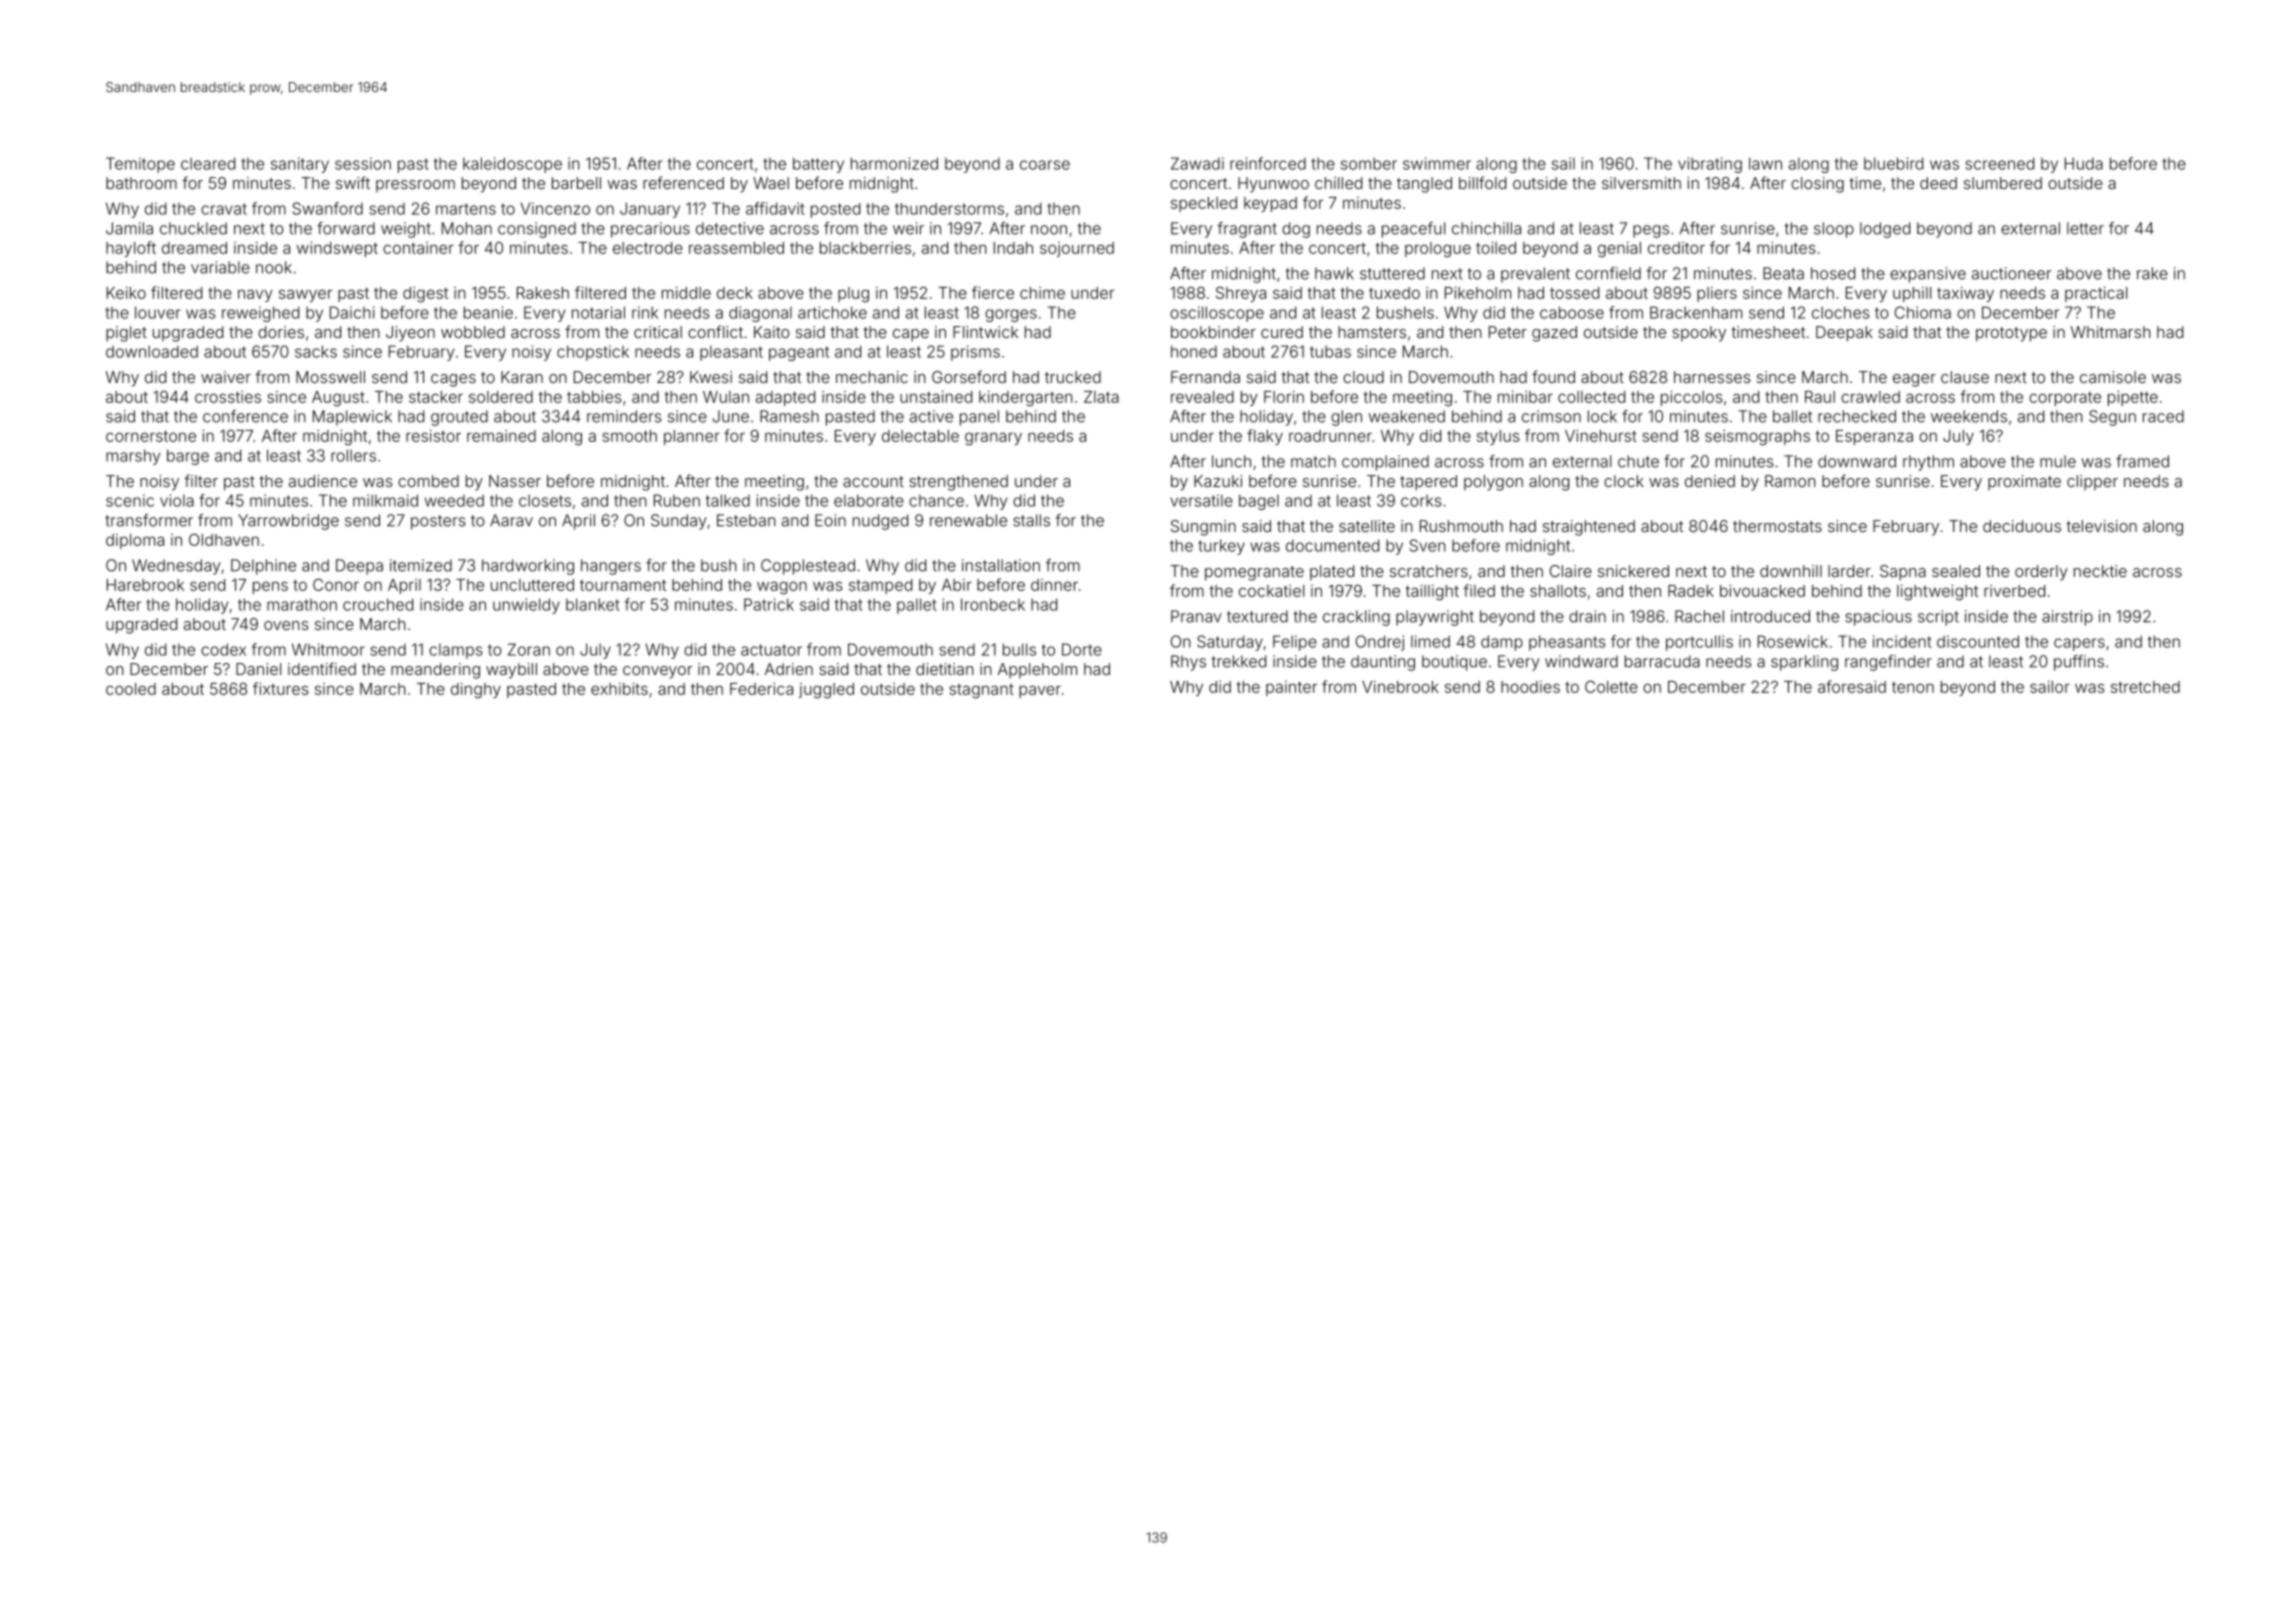 The image size is (2292, 1620). I want to click on critical, so click(658, 332).
